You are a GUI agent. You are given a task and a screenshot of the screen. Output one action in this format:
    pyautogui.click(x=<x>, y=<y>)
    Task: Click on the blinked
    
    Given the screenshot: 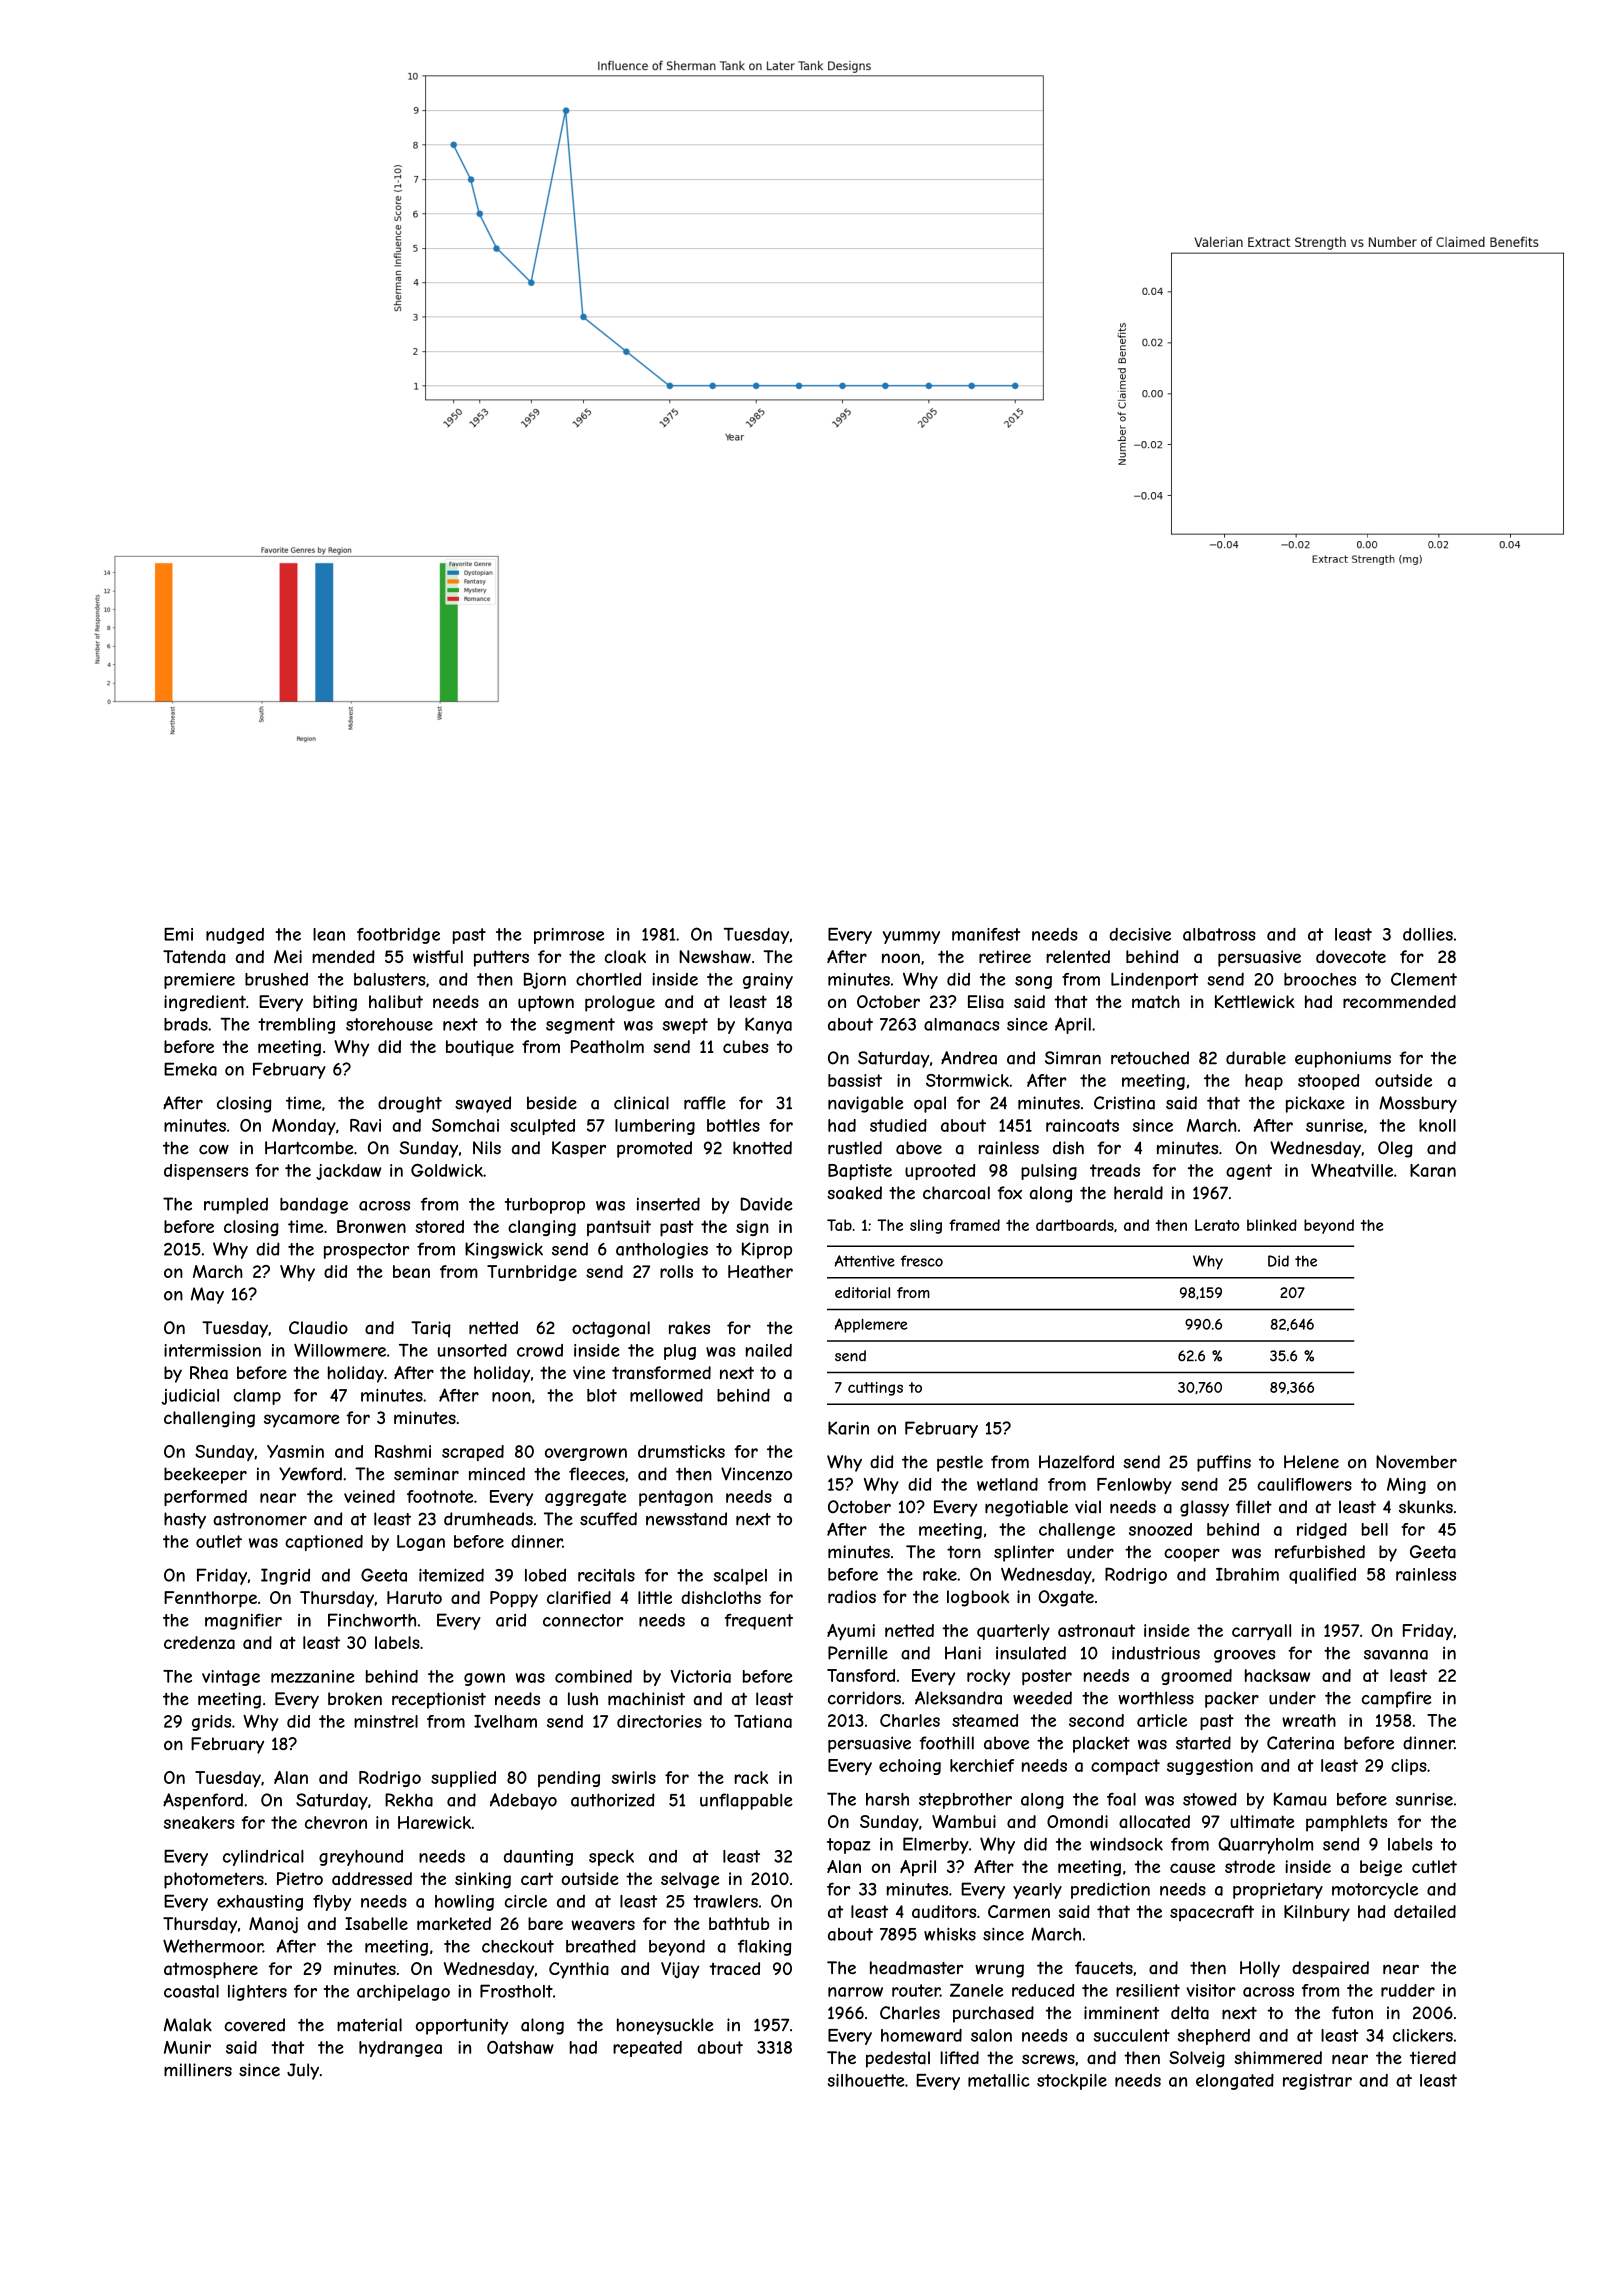 What is the action you would take?
    pyautogui.click(x=1272, y=1225)
